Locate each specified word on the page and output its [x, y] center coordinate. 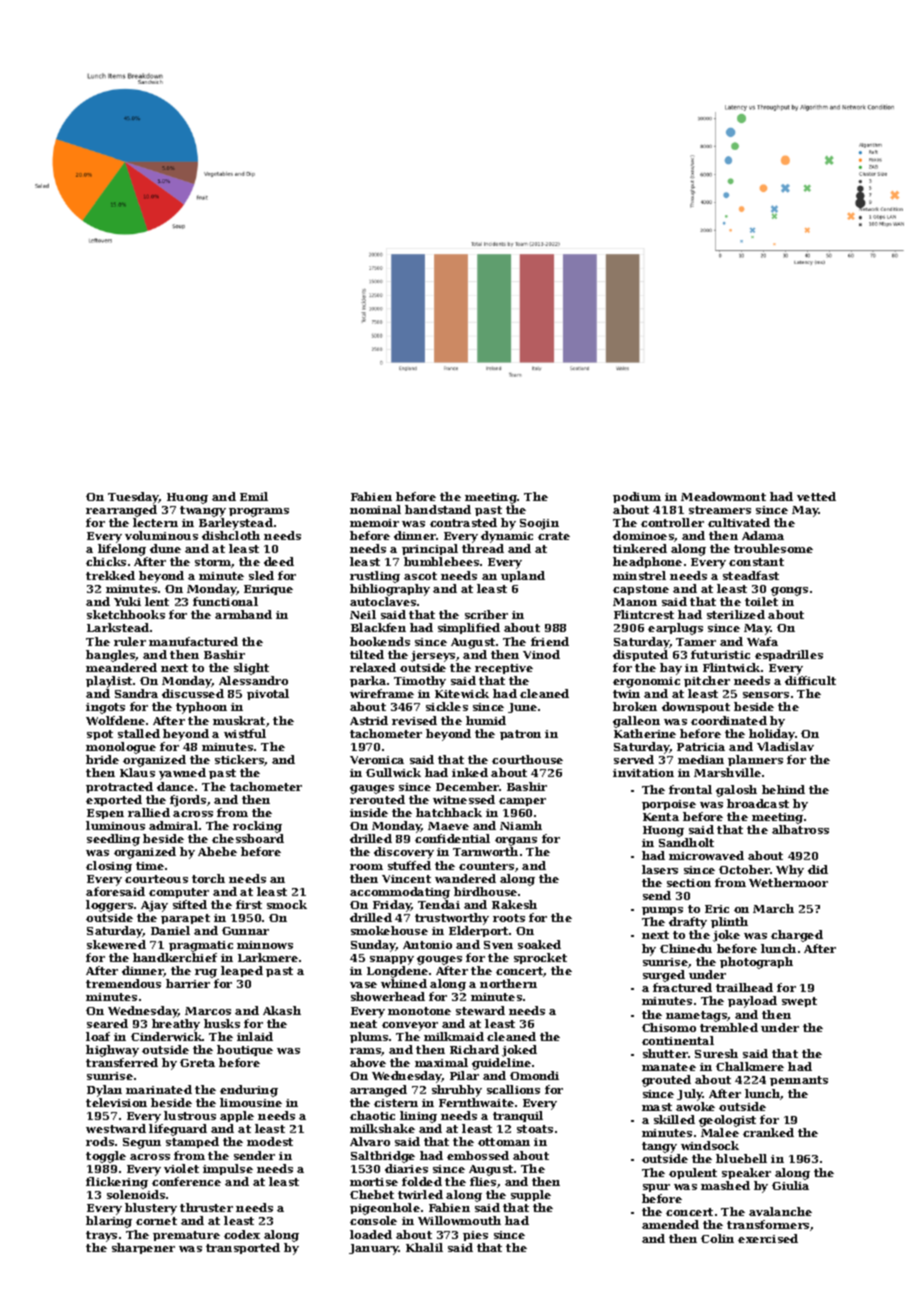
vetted [816, 496]
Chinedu [686, 948]
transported [243, 1248]
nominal [375, 509]
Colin [717, 1238]
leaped [242, 971]
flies [483, 1181]
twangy [203, 511]
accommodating [400, 893]
